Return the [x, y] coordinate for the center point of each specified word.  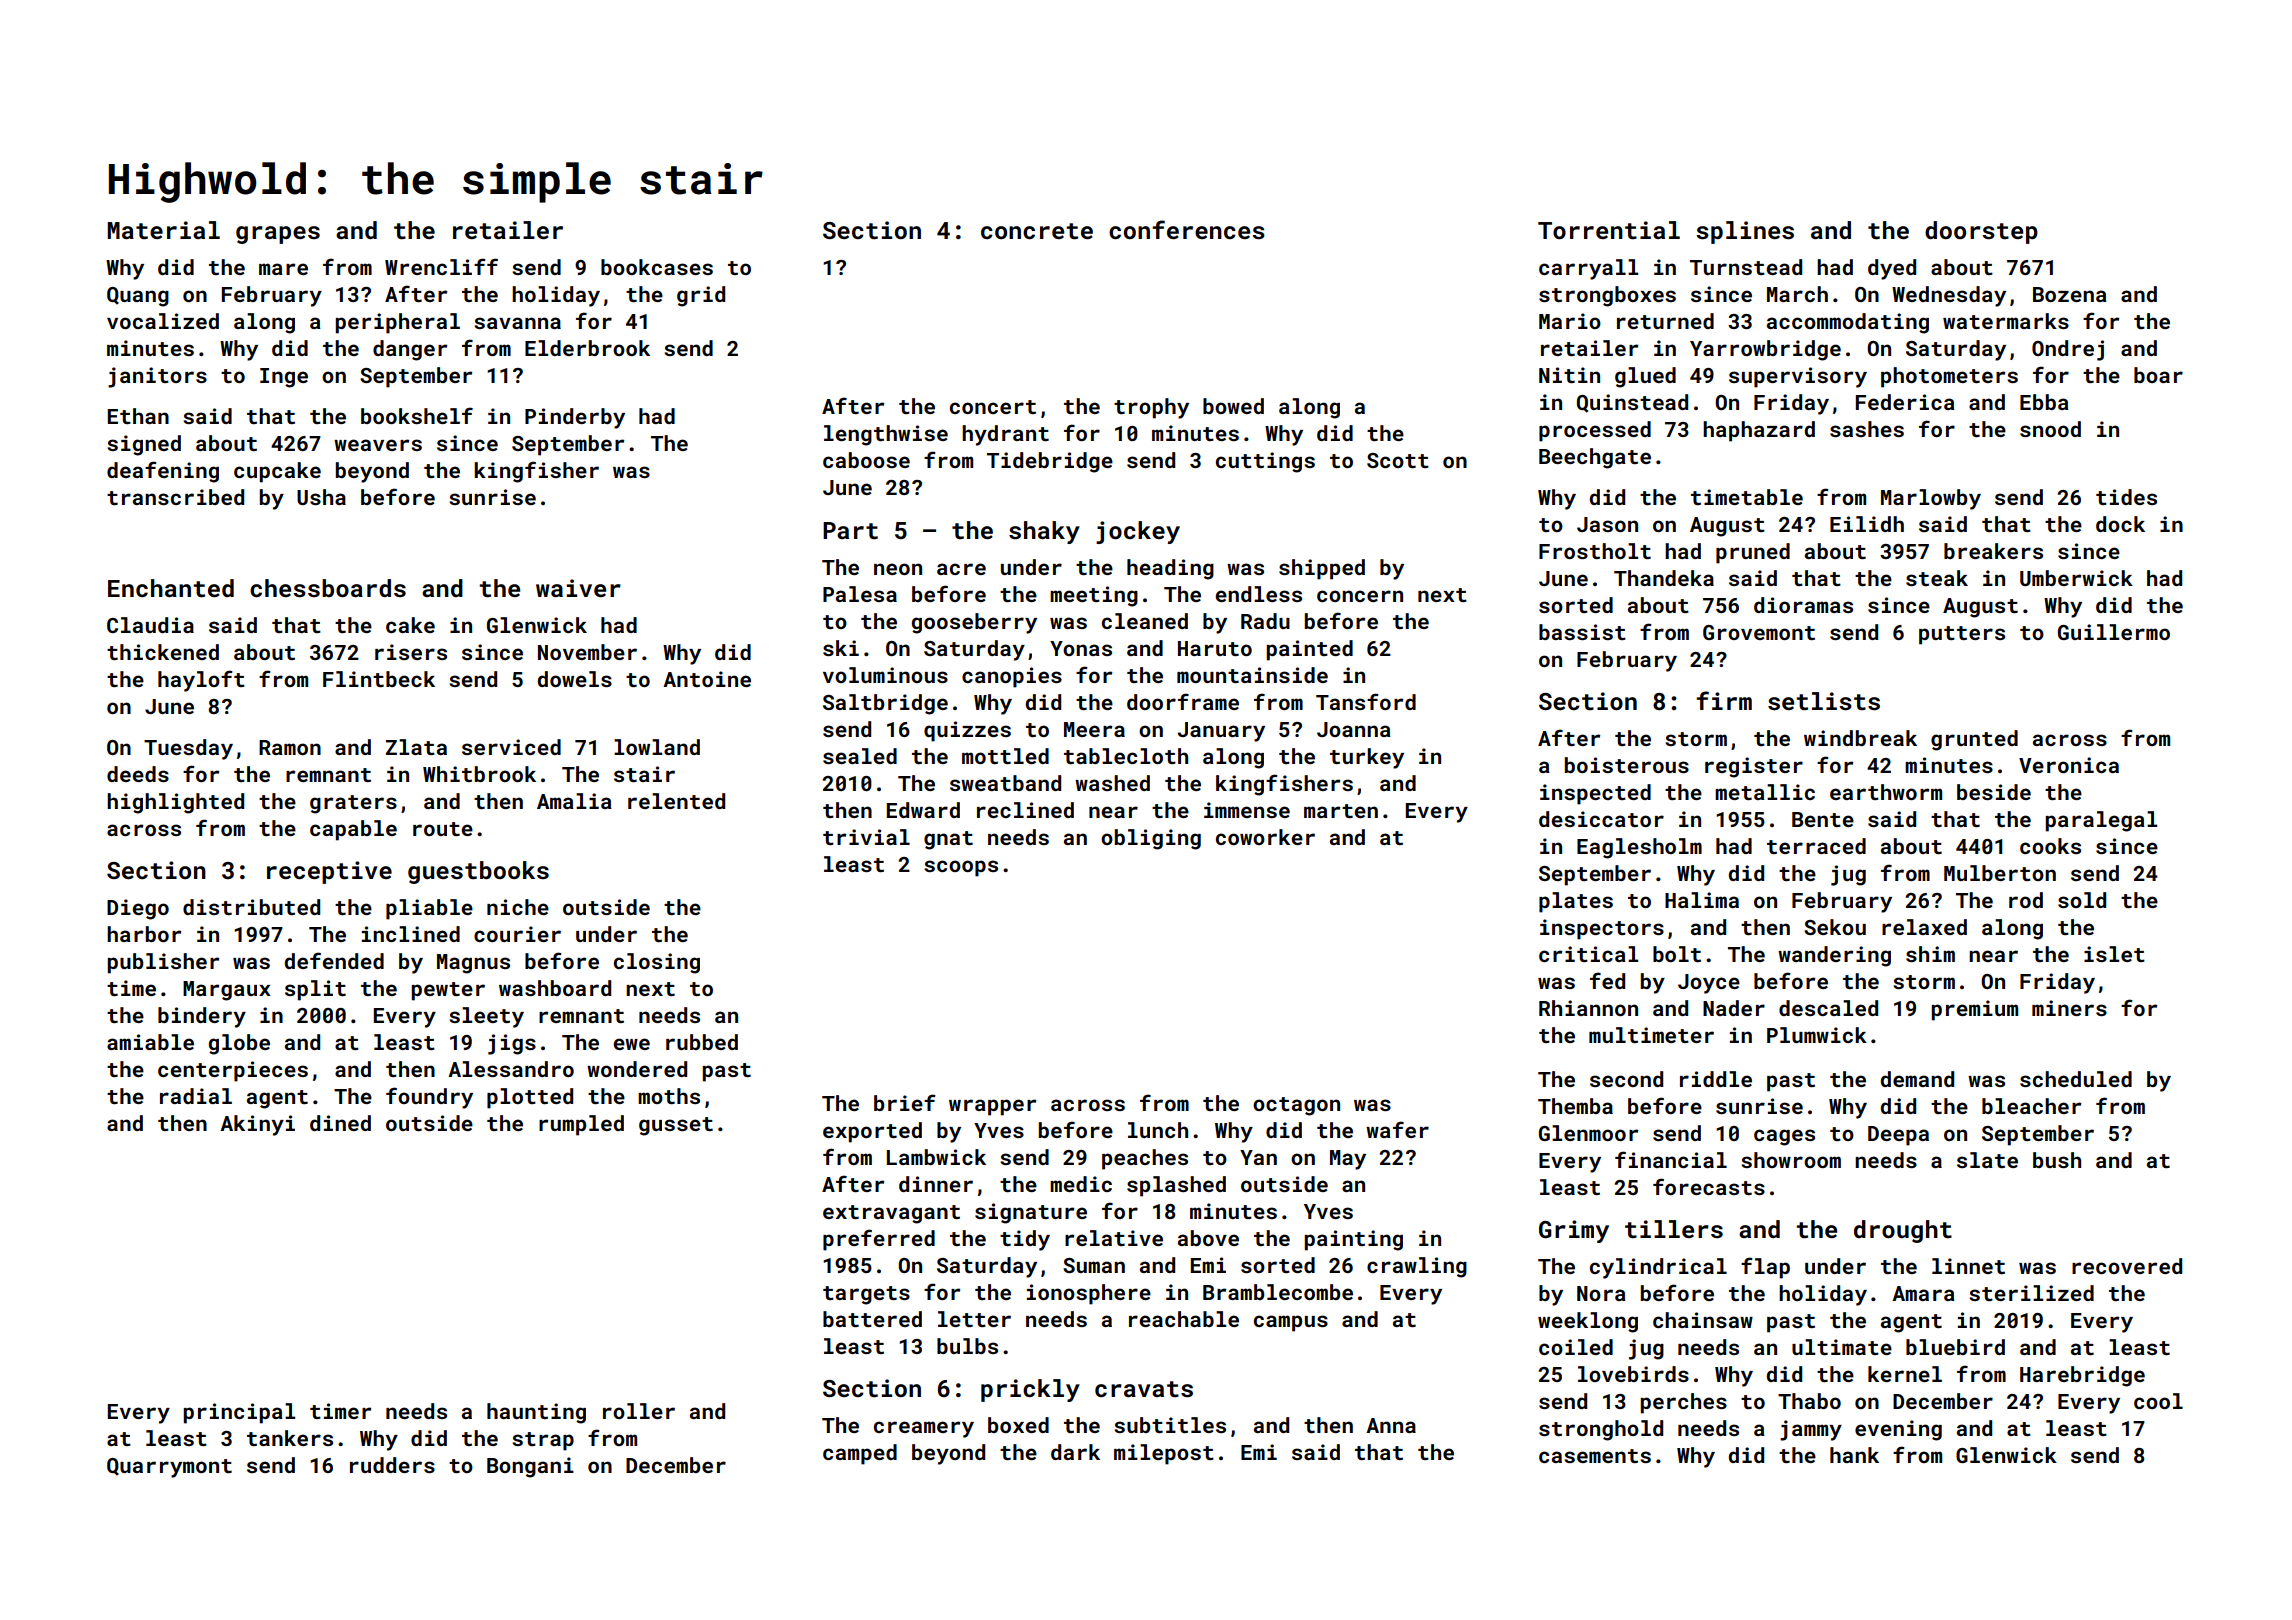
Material [163, 230]
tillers [1674, 1229]
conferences [1187, 230]
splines [1745, 232]
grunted [1974, 740]
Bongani [530, 1467]
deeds [138, 774]
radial [196, 1096]
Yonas [1081, 648]
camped [860, 1454]
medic [1081, 1184]
